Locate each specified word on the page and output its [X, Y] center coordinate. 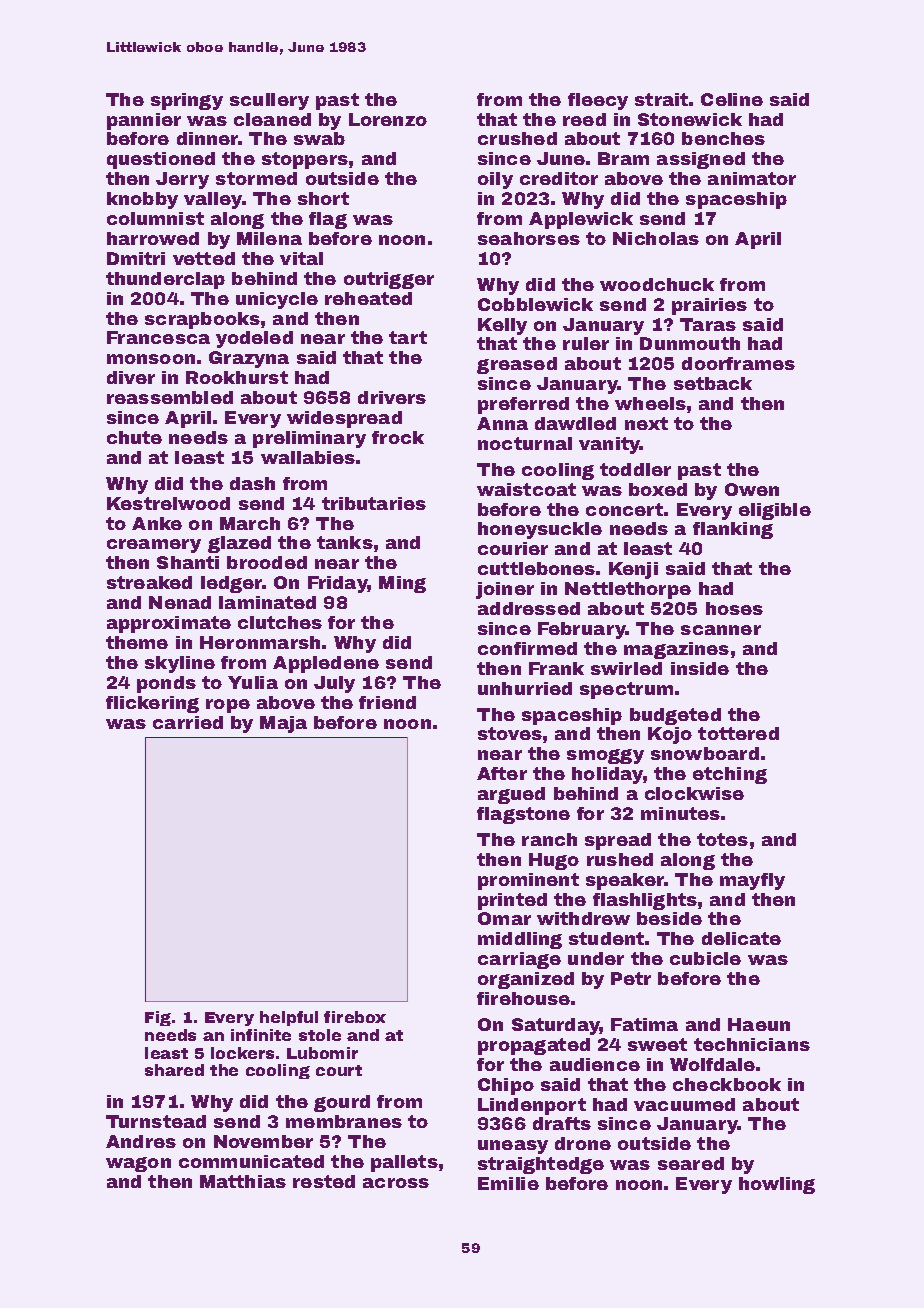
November [263, 1141]
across [396, 1183]
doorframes [738, 363]
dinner [208, 138]
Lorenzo [388, 119]
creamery [154, 546]
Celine [732, 99]
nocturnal [525, 443]
